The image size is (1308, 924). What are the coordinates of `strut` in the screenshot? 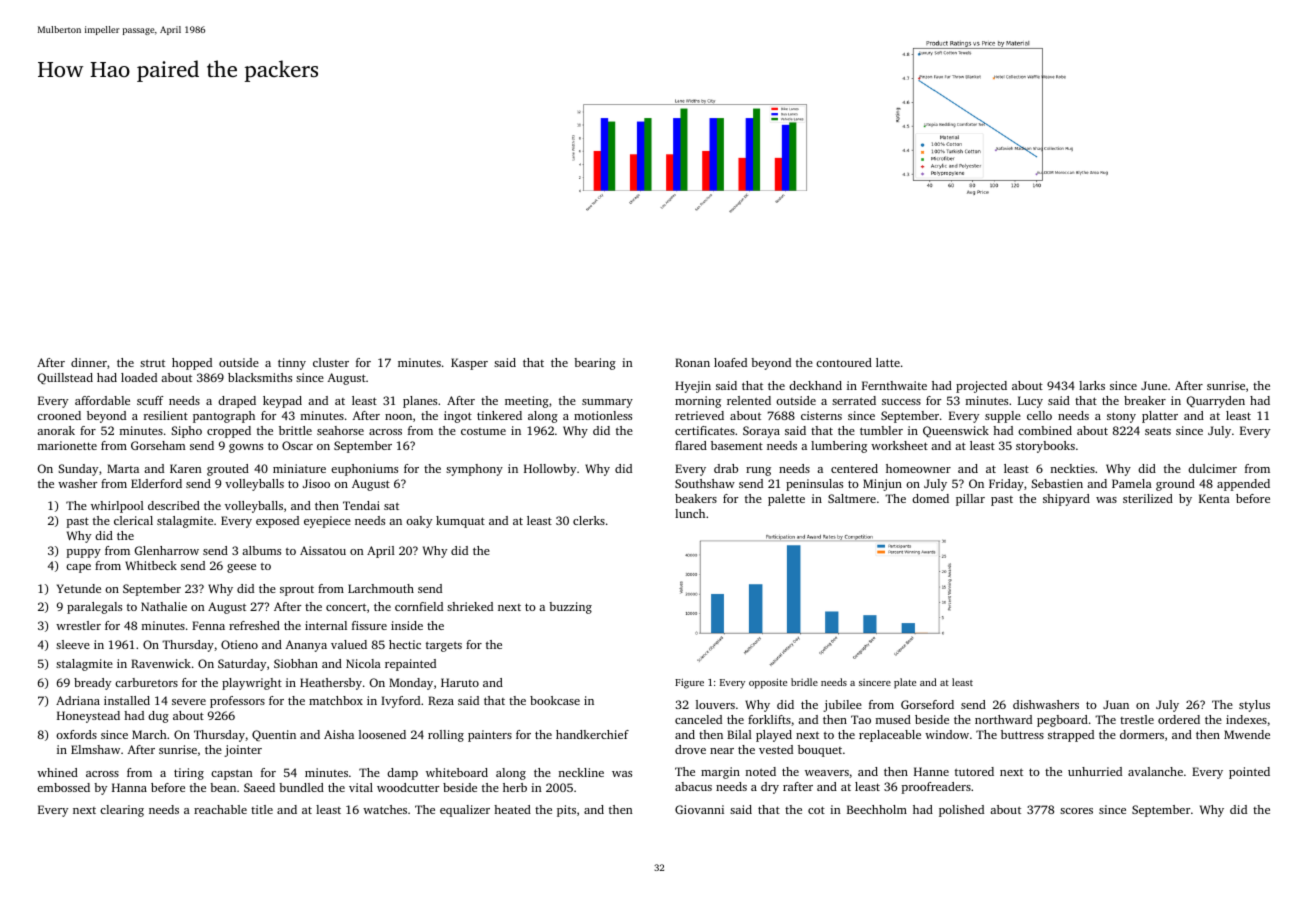 It's located at (152, 363).
